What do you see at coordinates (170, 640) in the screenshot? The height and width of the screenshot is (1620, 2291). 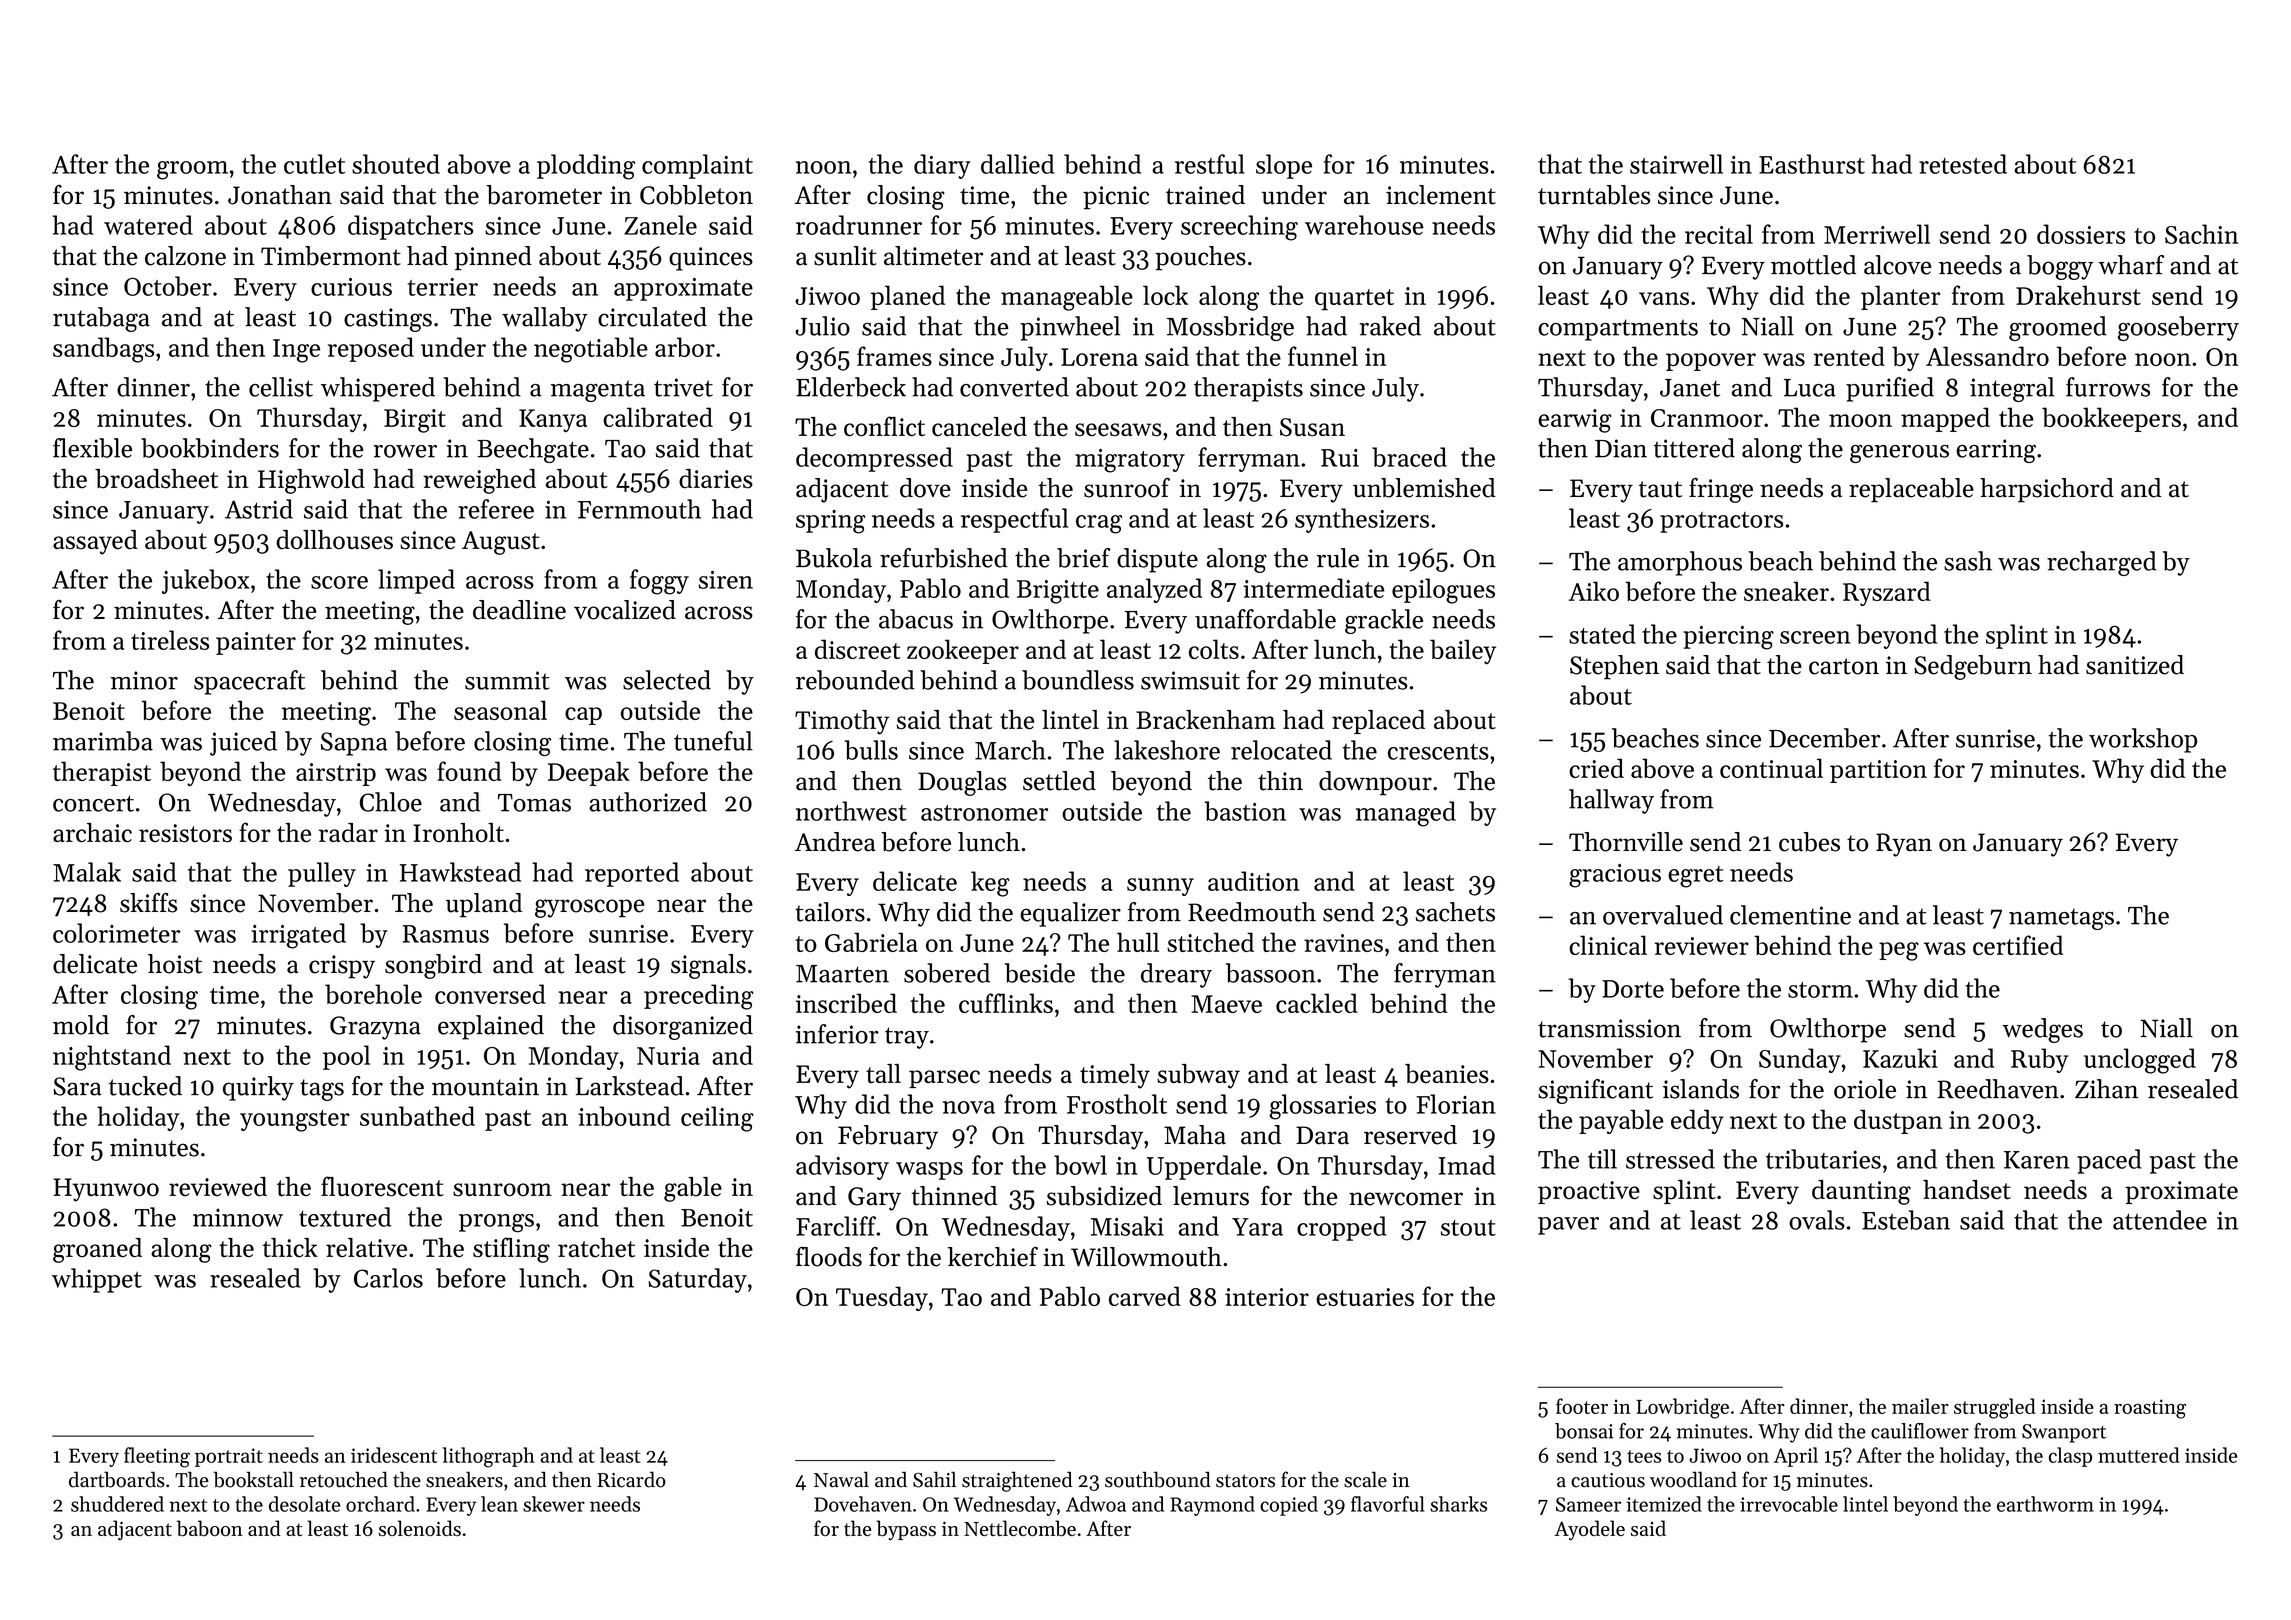 I see `tireless` at bounding box center [170, 640].
